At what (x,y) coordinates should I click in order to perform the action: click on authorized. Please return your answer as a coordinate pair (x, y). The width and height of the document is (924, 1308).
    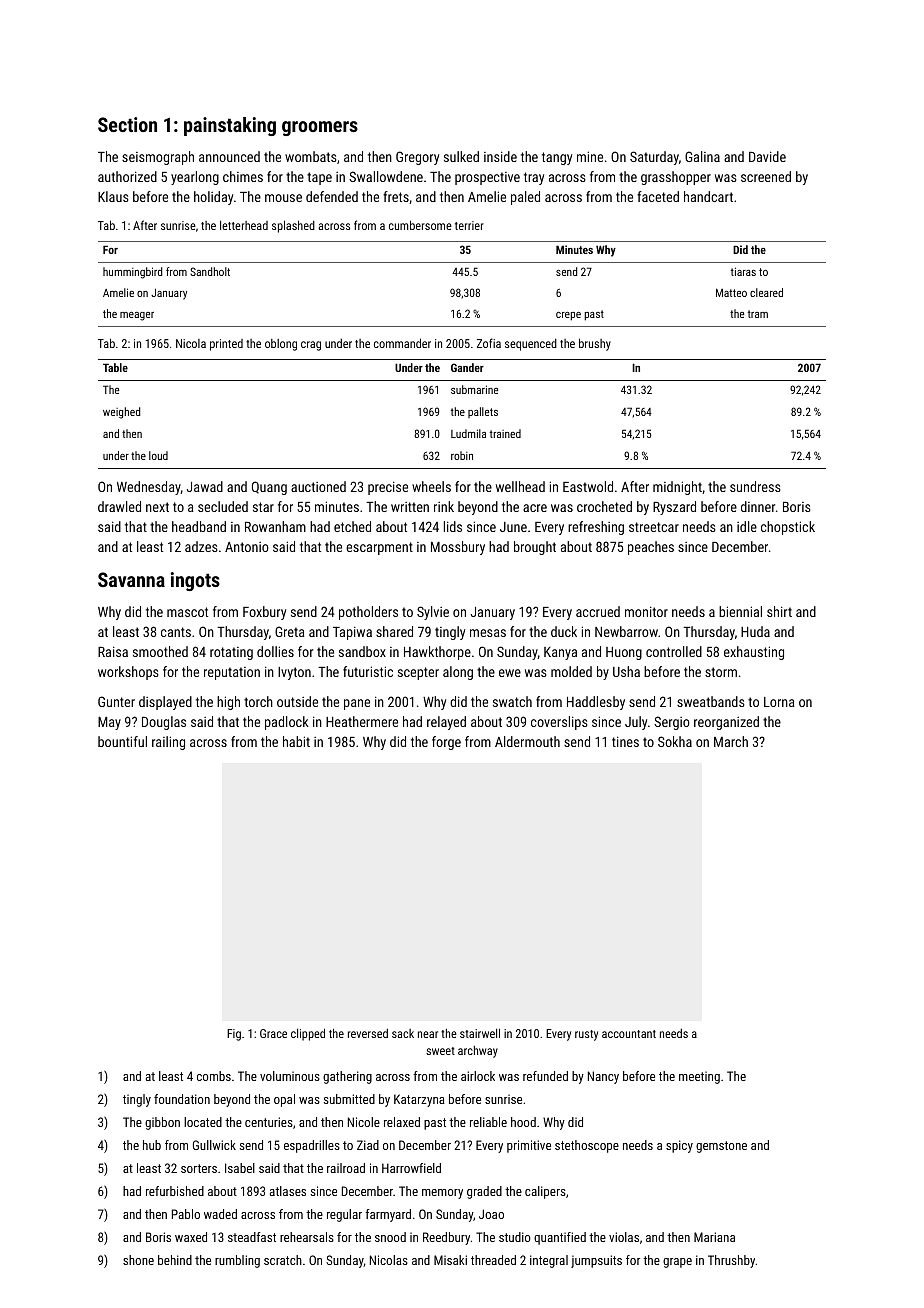
    Looking at the image, I should click on (127, 176).
